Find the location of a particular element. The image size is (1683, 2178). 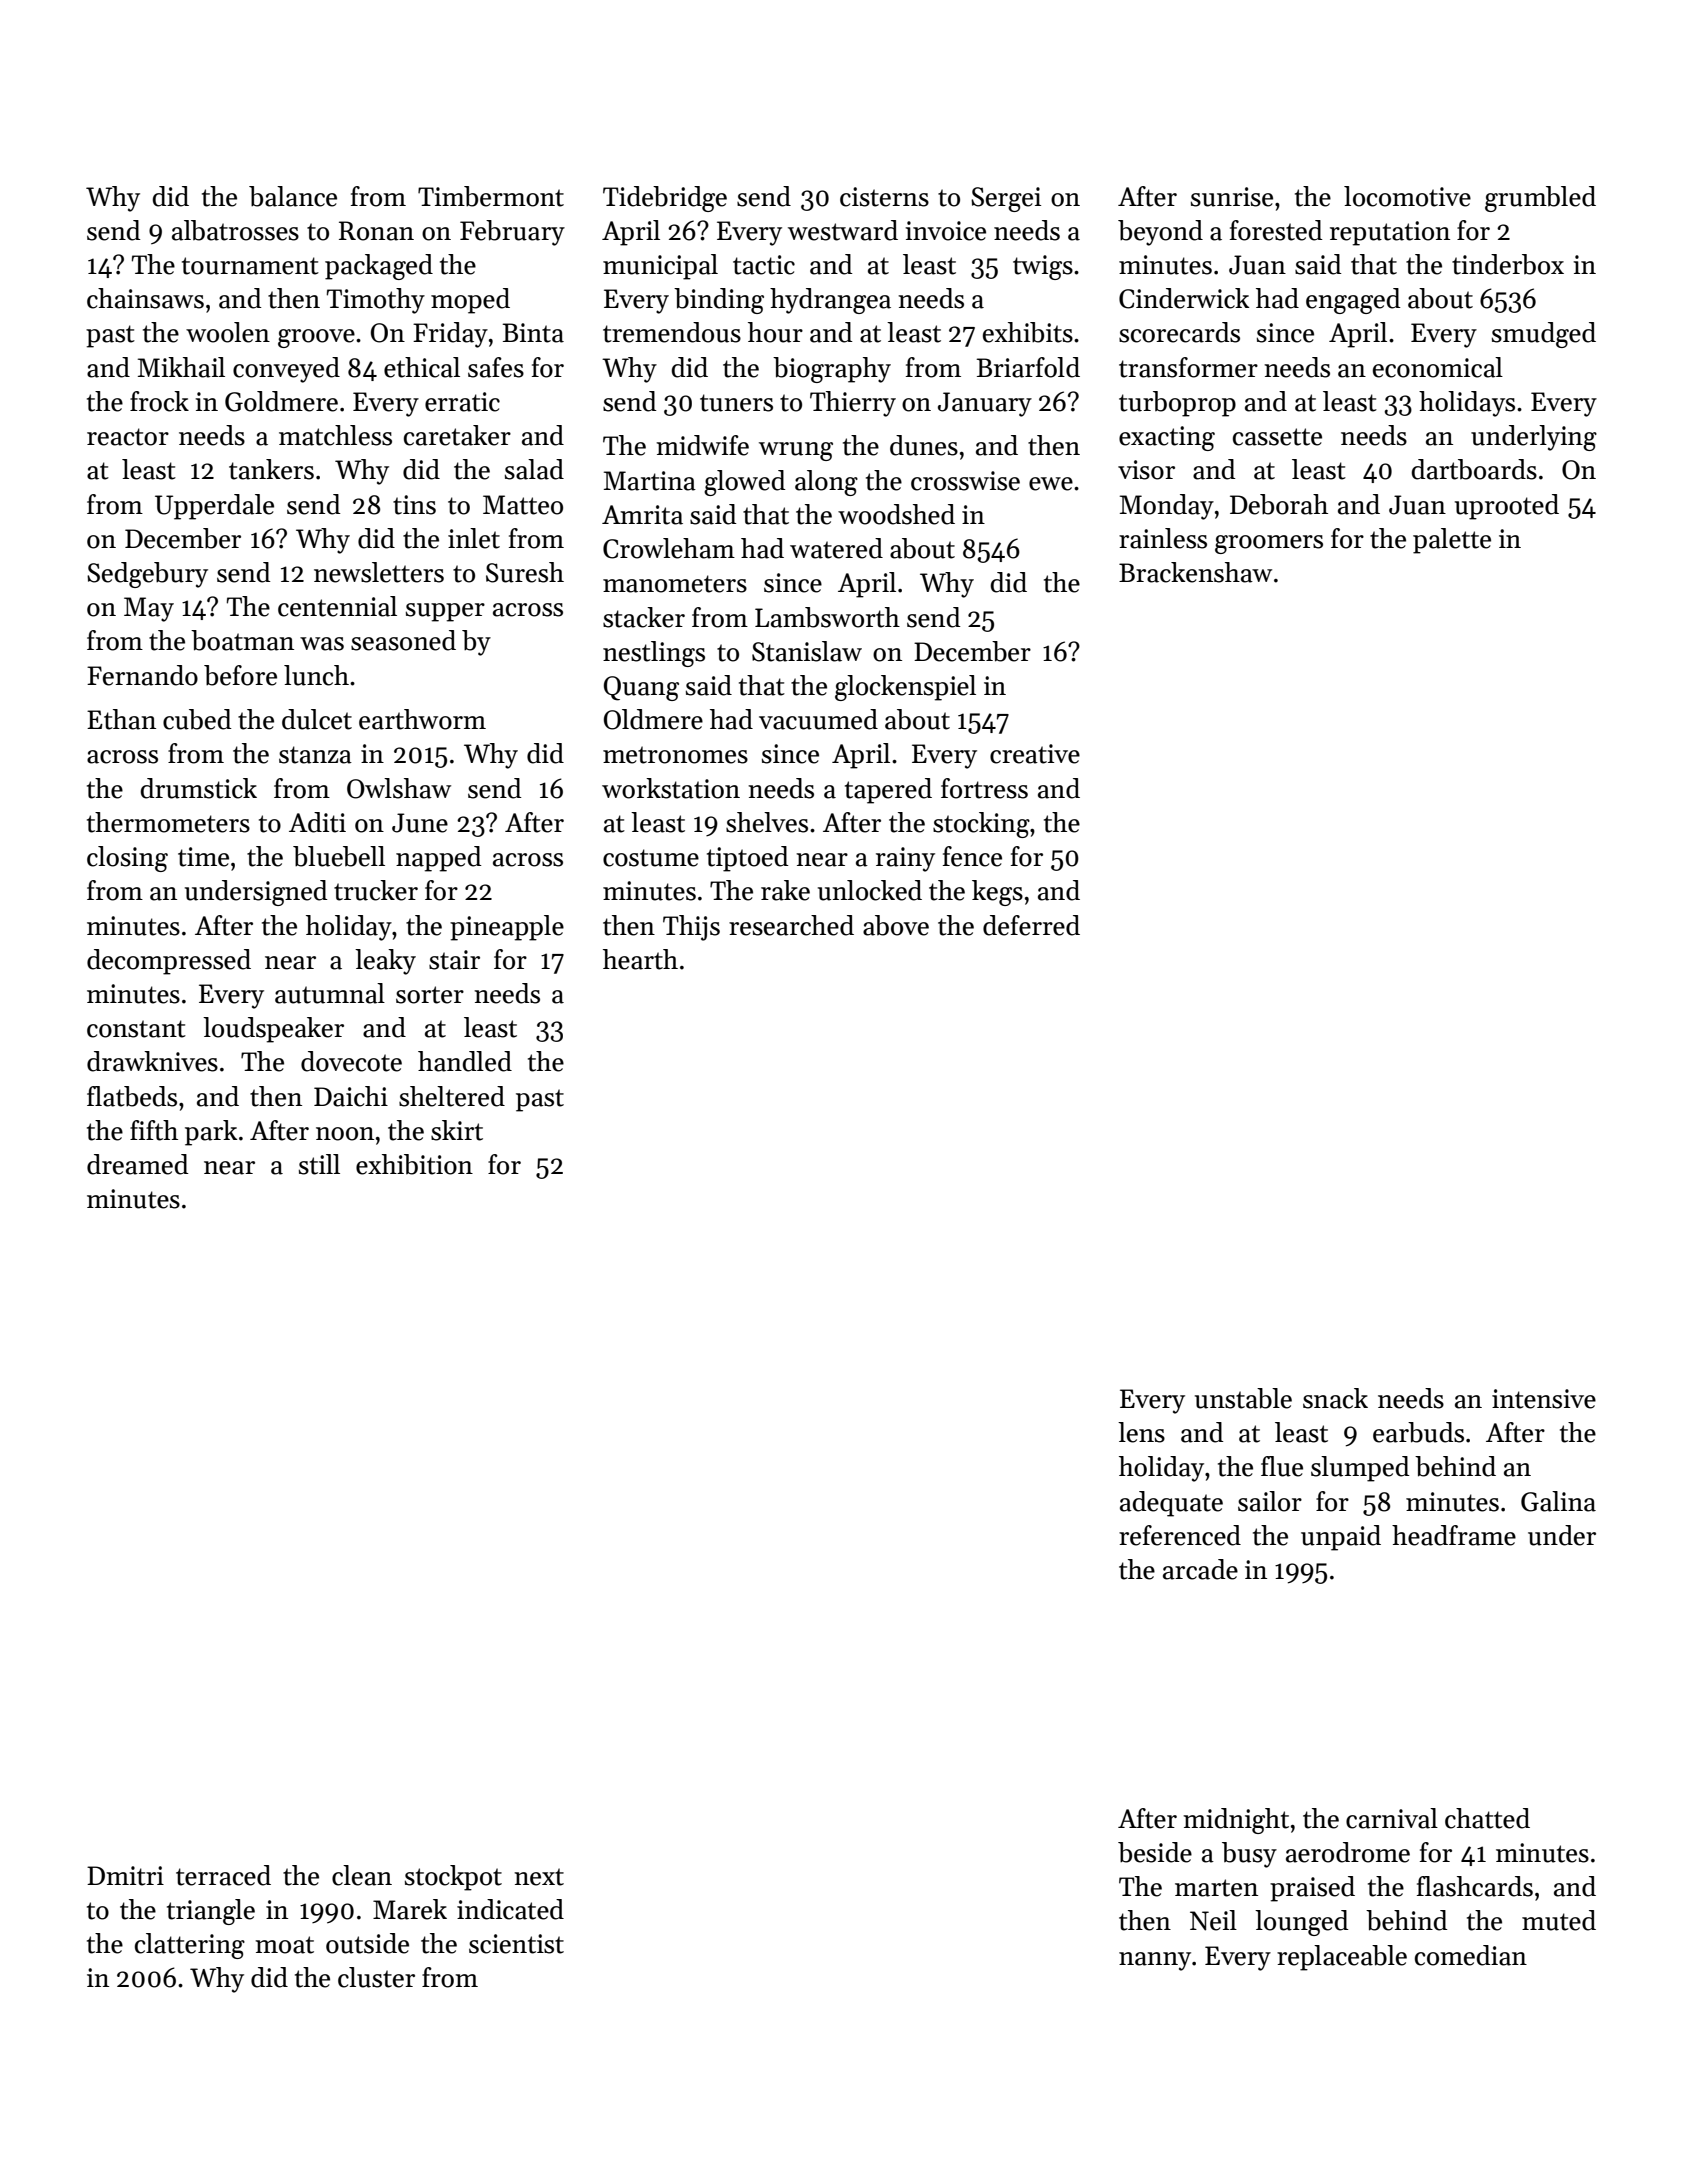

grumbled is located at coordinates (1540, 199).
